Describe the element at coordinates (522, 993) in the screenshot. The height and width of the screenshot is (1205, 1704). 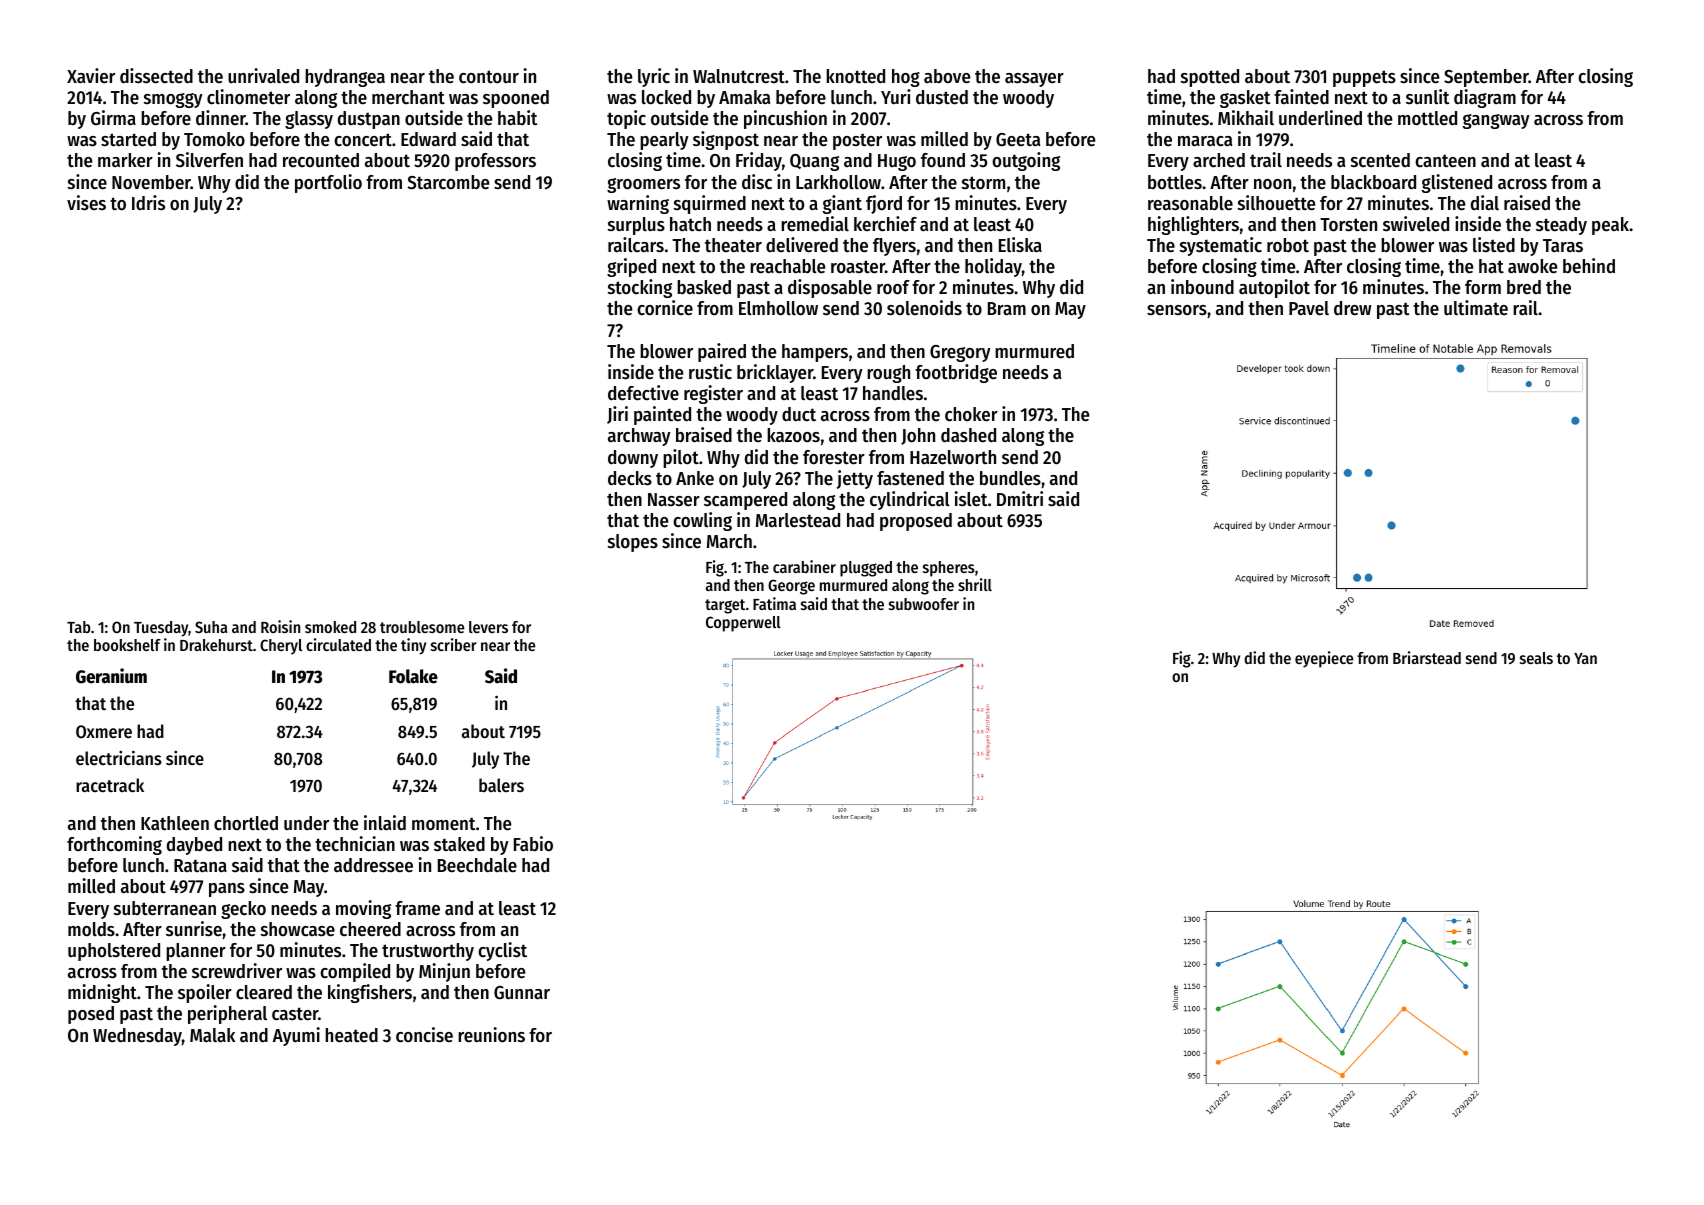
I see `Gunnar` at that location.
